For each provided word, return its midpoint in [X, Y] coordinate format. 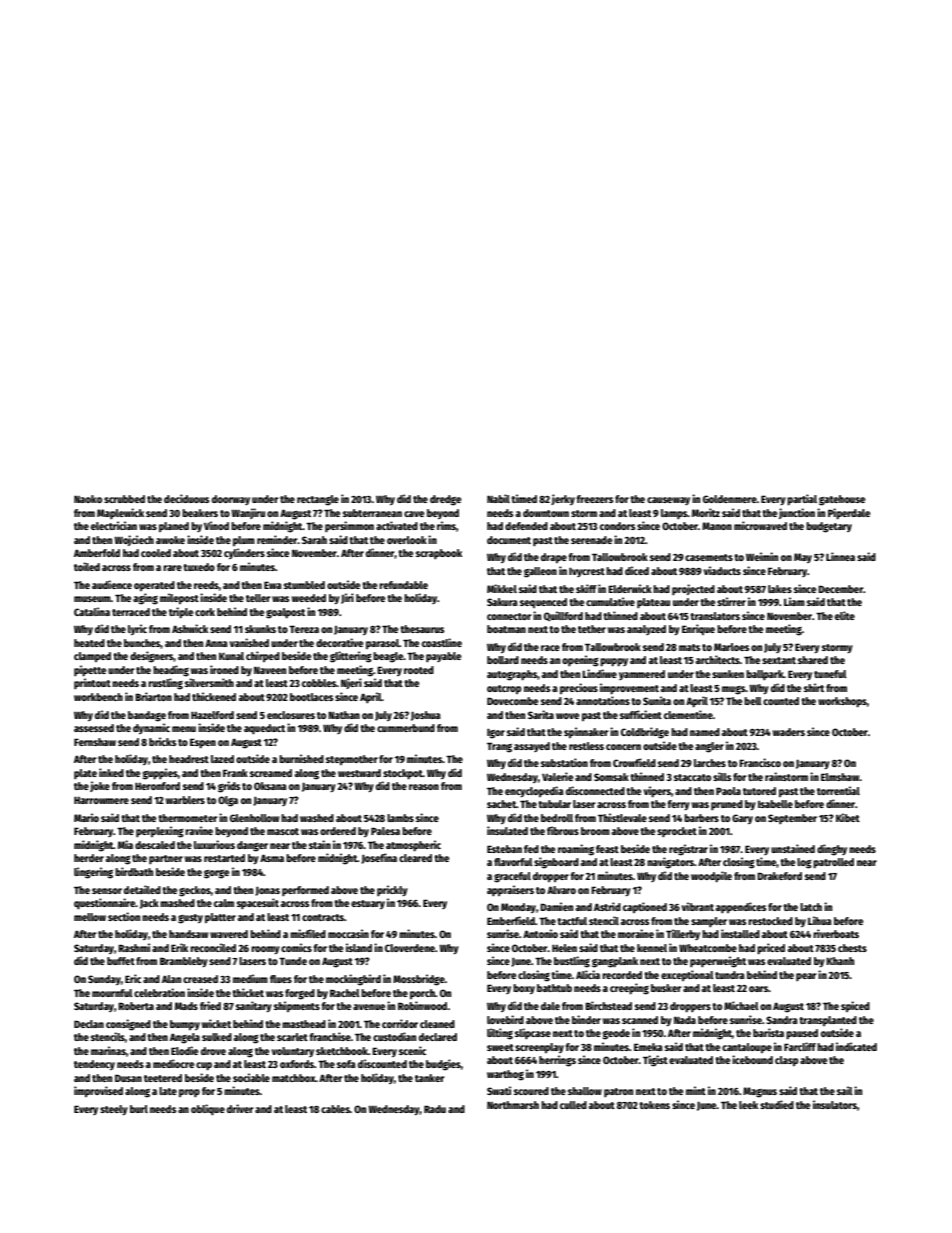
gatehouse [842, 500]
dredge [445, 500]
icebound [752, 1059]
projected [693, 589]
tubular [554, 804]
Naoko [88, 499]
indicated [856, 1046]
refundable [403, 585]
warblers [185, 800]
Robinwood [422, 1005]
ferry [678, 805]
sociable [251, 1077]
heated [89, 643]
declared [438, 1037]
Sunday [104, 980]
